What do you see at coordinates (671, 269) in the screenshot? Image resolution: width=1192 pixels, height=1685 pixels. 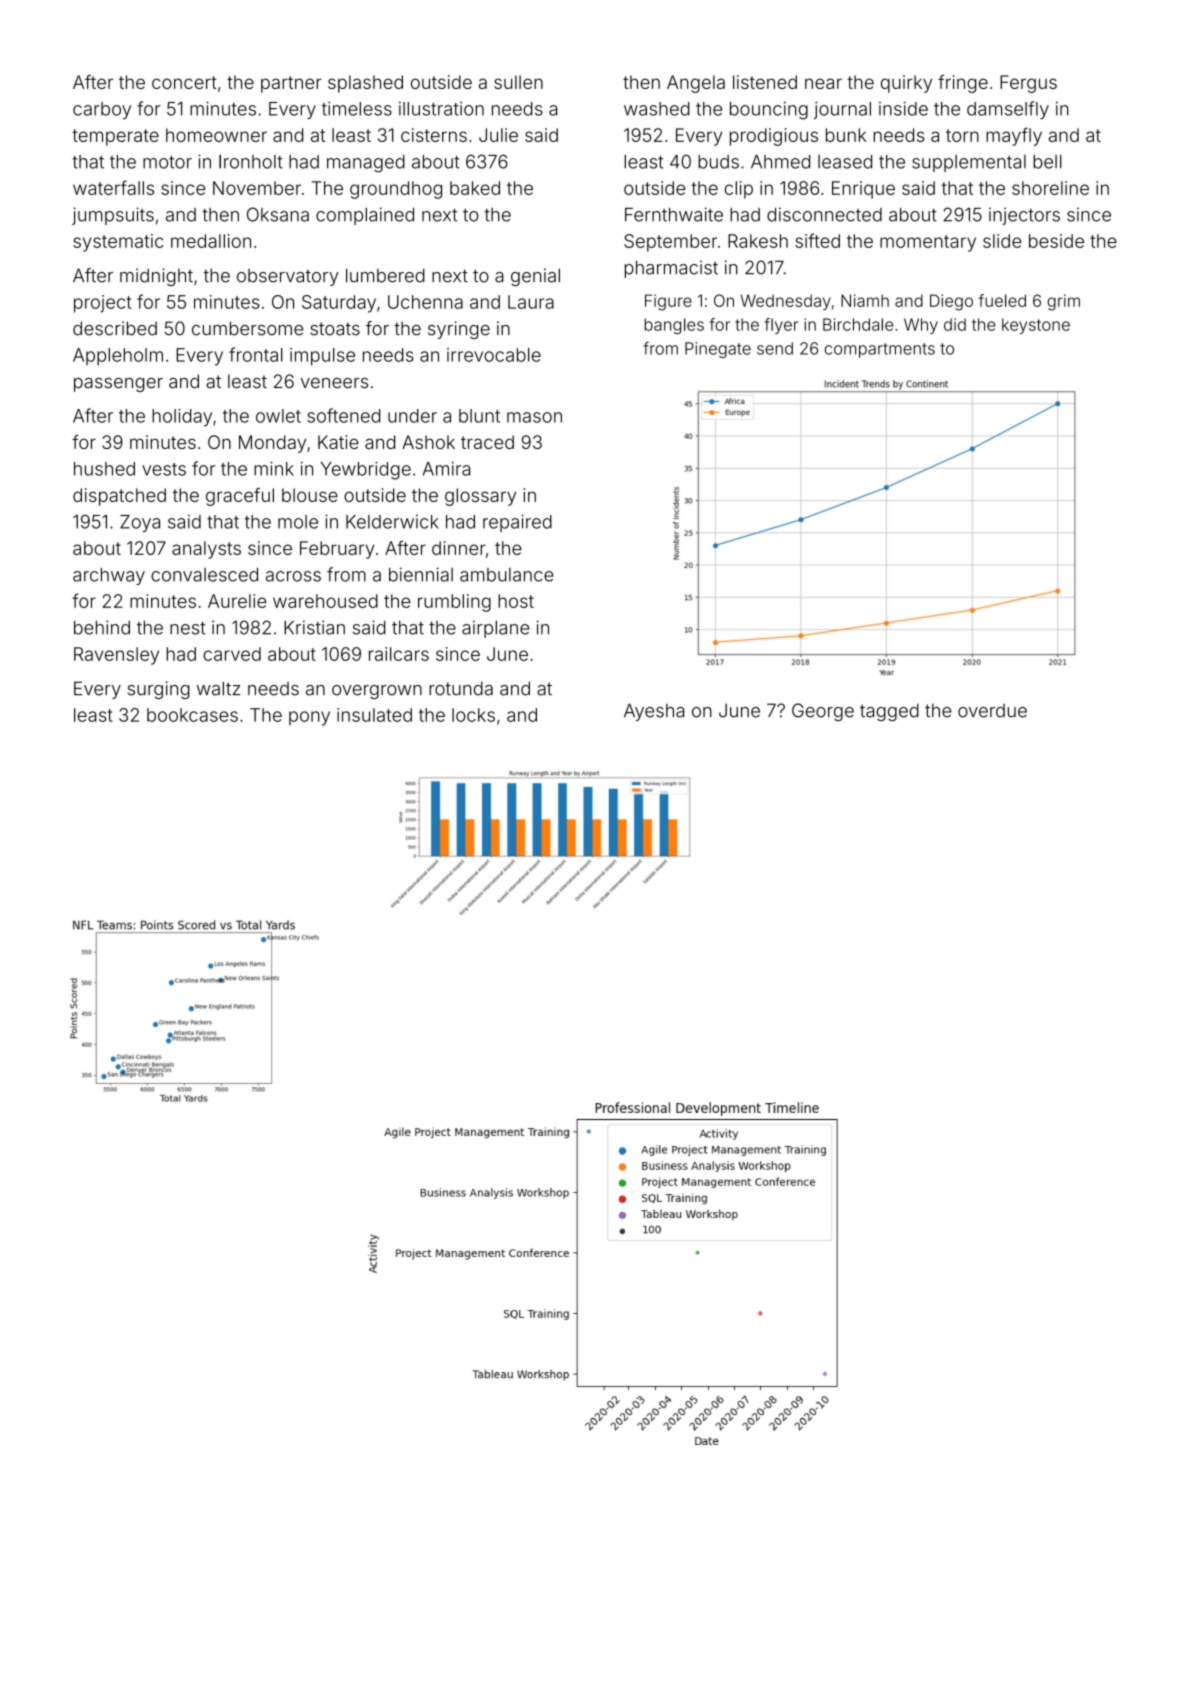 I see `pharmacist` at bounding box center [671, 269].
